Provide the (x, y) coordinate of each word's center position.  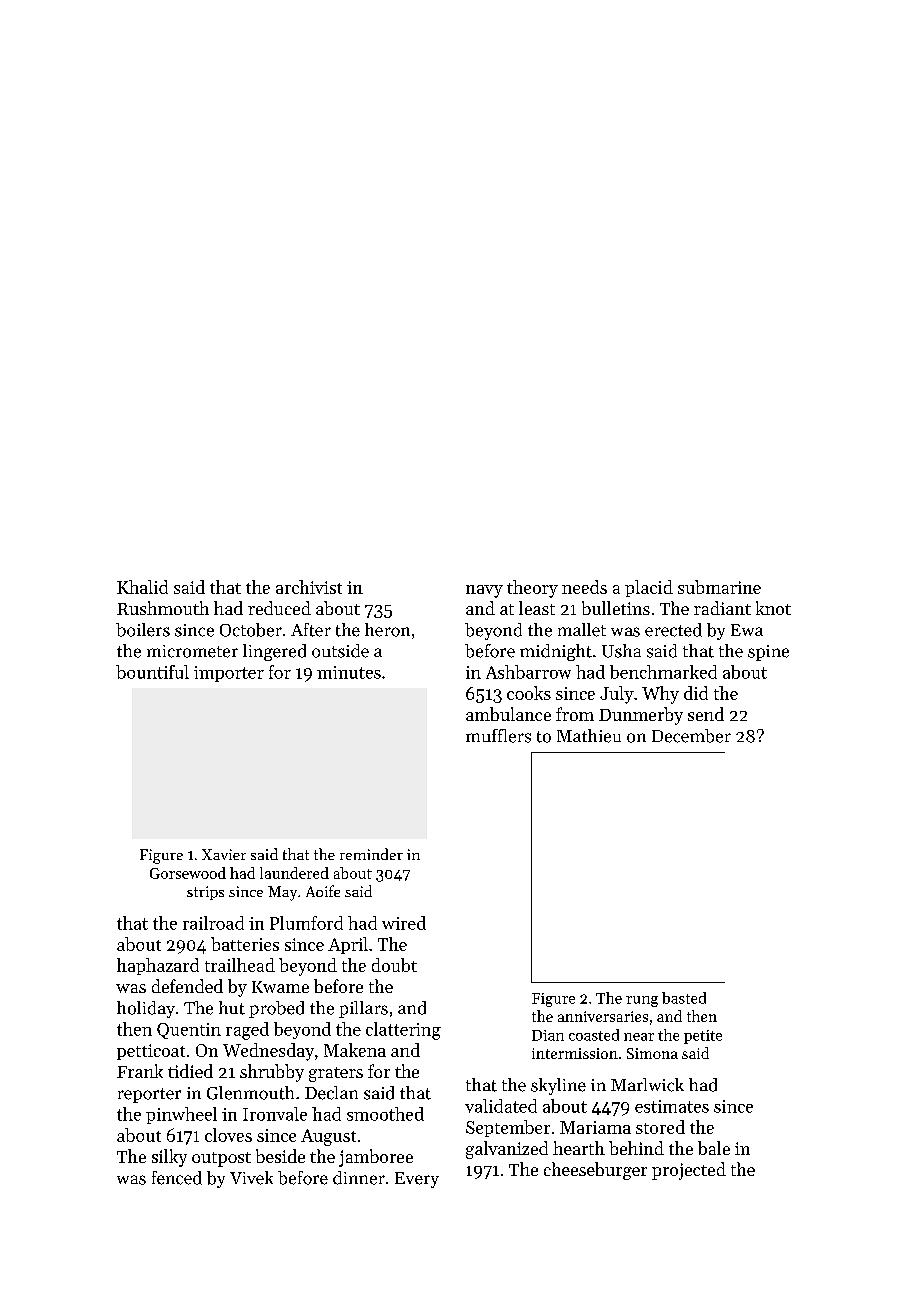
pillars (363, 1009)
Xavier (224, 854)
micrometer (192, 651)
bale (714, 1148)
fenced (177, 1178)
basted (684, 998)
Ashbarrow (528, 672)
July (617, 695)
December (691, 736)
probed (276, 1009)
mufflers (498, 736)
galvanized (507, 1150)
